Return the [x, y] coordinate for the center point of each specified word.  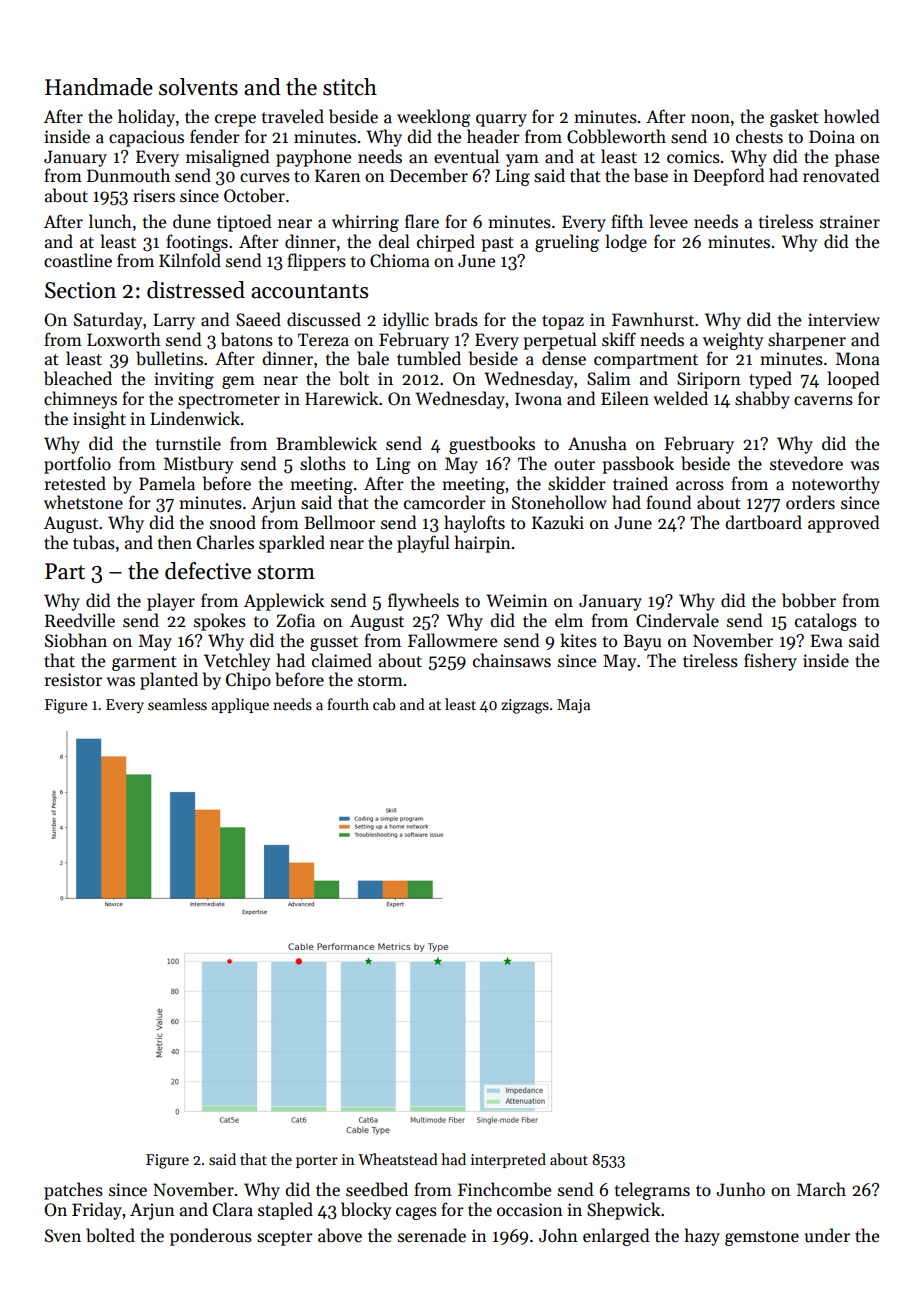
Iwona [538, 399]
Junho [740, 1189]
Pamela [167, 483]
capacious [146, 138]
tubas [94, 542]
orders [810, 502]
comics [693, 157]
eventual [466, 156]
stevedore [806, 463]
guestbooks [492, 445]
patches [73, 1191]
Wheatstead [398, 1159]
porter [317, 1162]
